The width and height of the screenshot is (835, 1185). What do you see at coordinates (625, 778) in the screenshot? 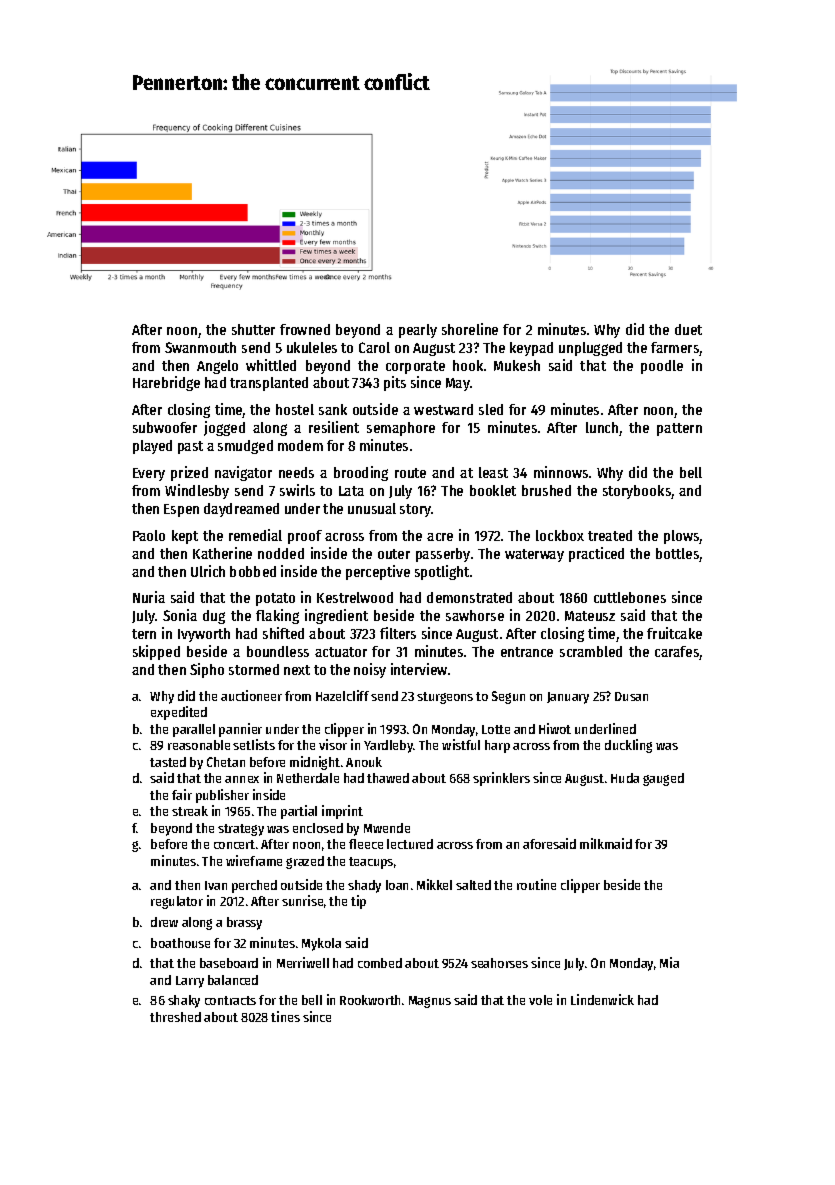
I see `Huda` at bounding box center [625, 778].
